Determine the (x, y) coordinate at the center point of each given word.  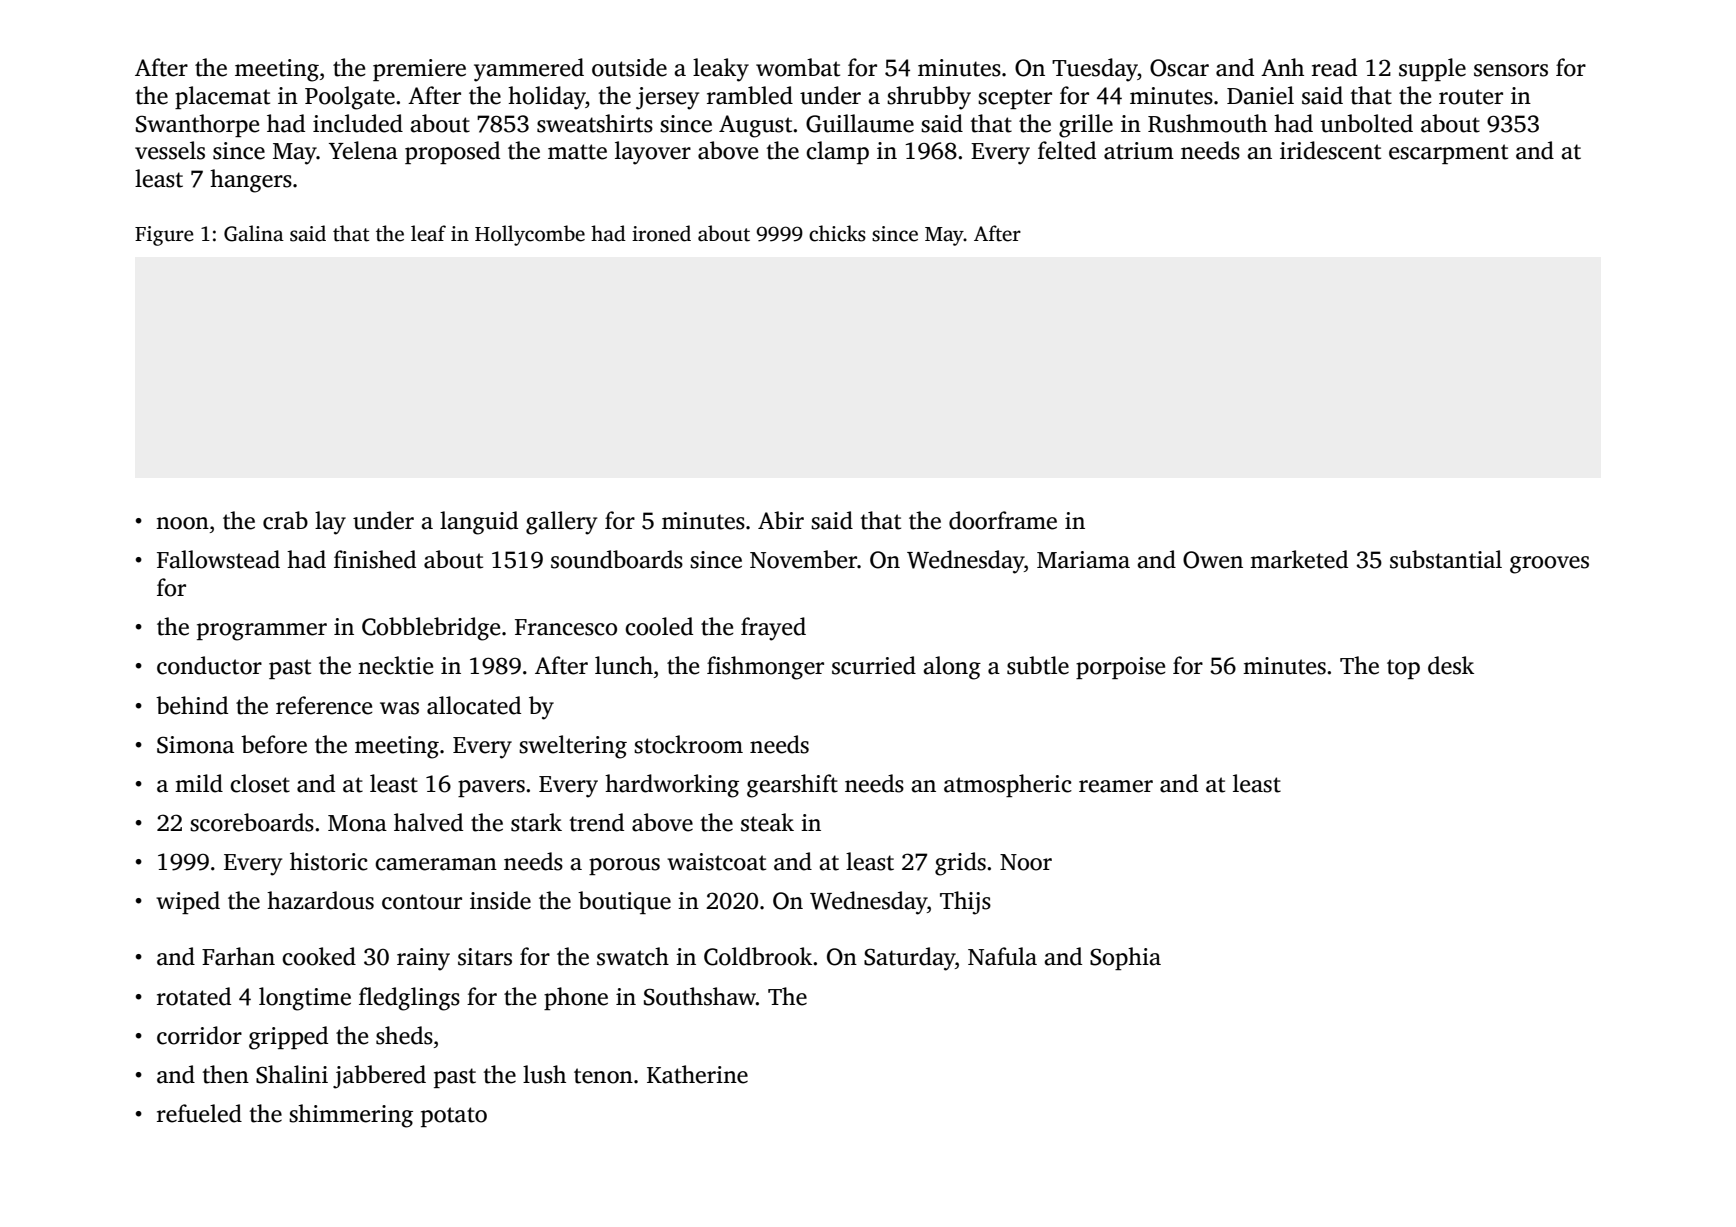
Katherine (697, 1074)
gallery (561, 523)
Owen (1213, 560)
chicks (837, 233)
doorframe (1003, 520)
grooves (1549, 565)
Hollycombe (530, 235)
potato (454, 1117)
